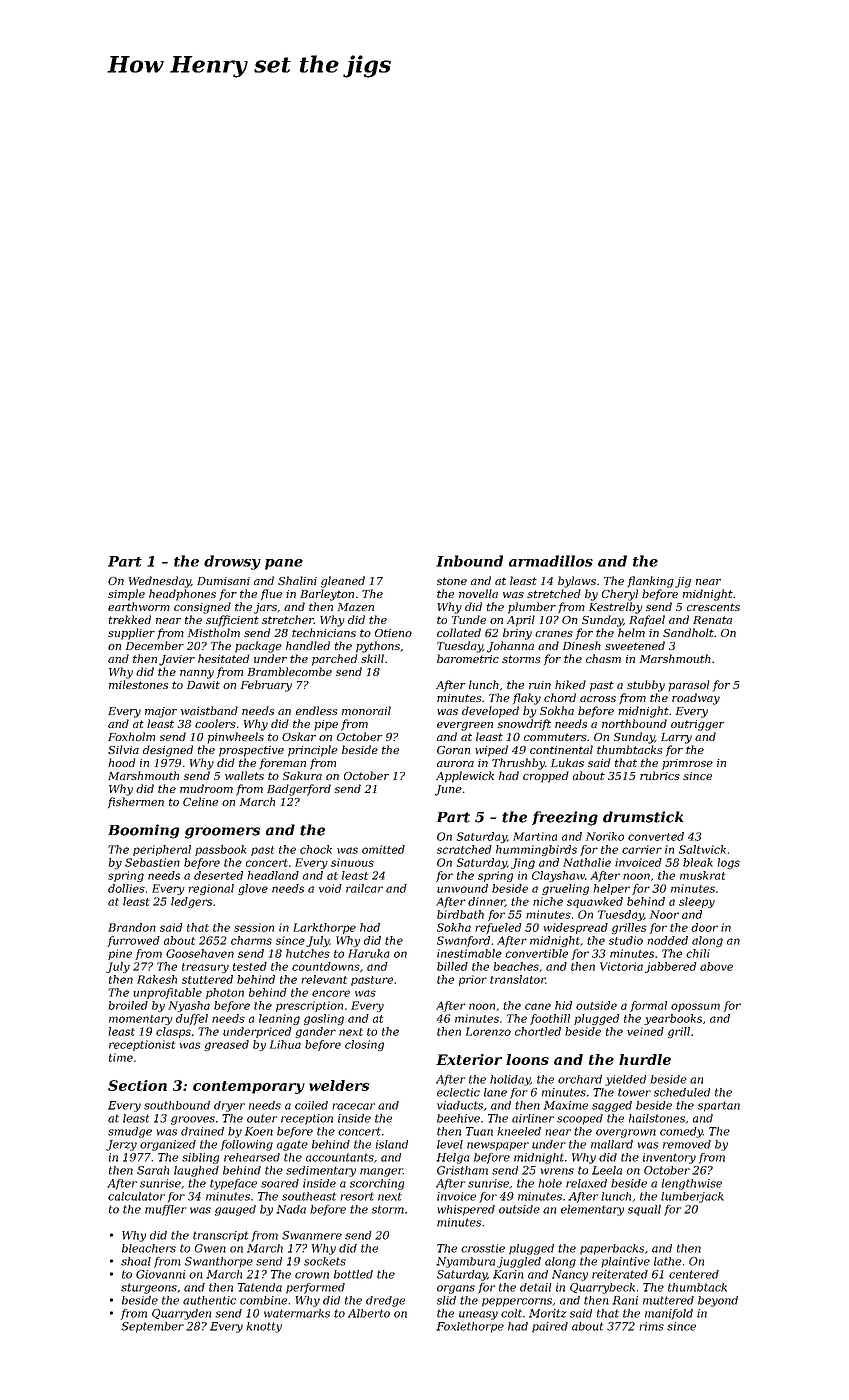 This image has height=1400, width=849. What do you see at coordinates (716, 966) in the image?
I see `above` at bounding box center [716, 966].
